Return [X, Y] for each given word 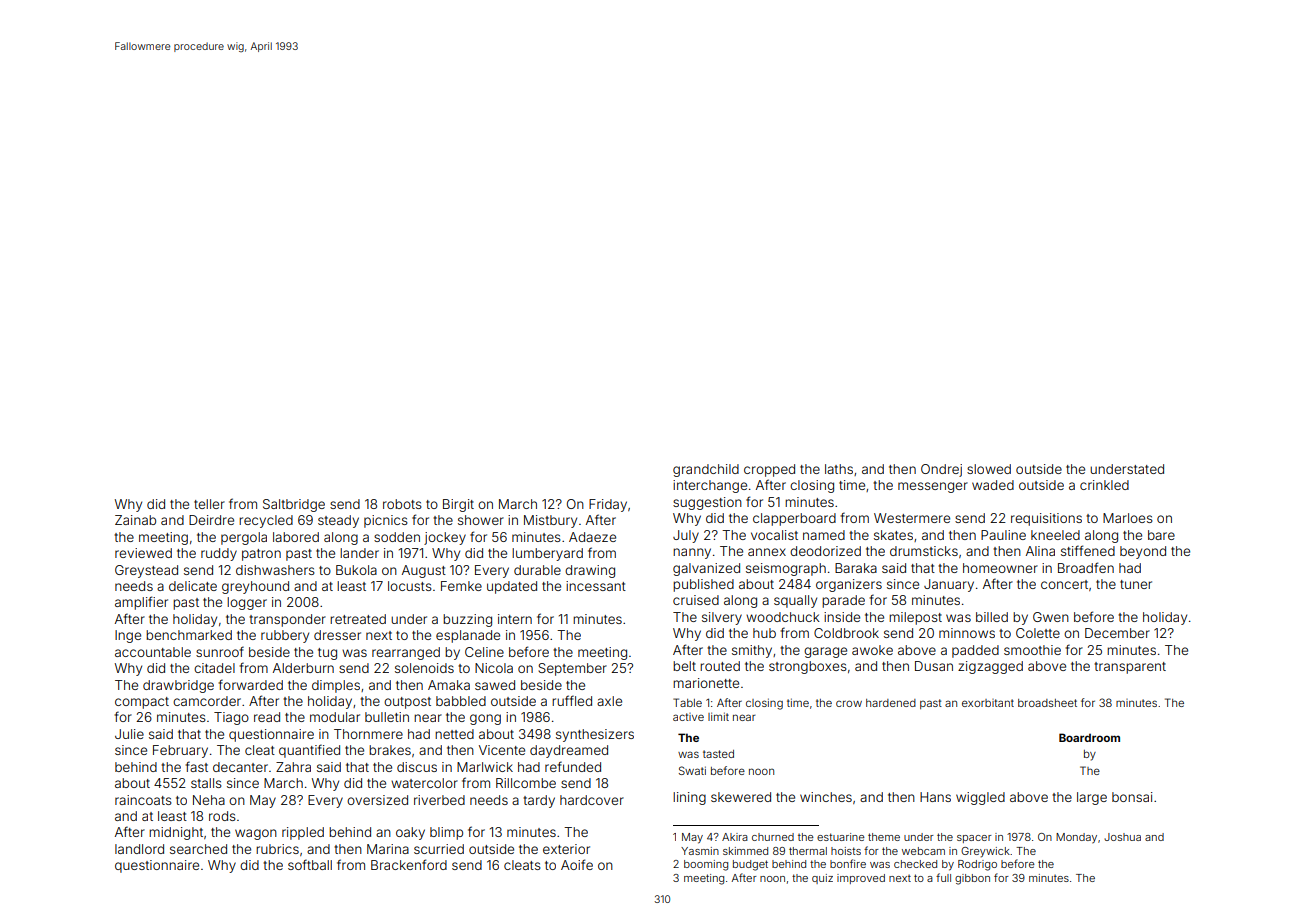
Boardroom [1089, 737]
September [572, 669]
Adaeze [592, 537]
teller [209, 504]
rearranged [406, 653]
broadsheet [1047, 703]
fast [196, 766]
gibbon [972, 879]
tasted [718, 754]
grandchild [706, 470]
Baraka [856, 568]
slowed [989, 469]
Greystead [146, 571]
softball [310, 864]
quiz [822, 879]
